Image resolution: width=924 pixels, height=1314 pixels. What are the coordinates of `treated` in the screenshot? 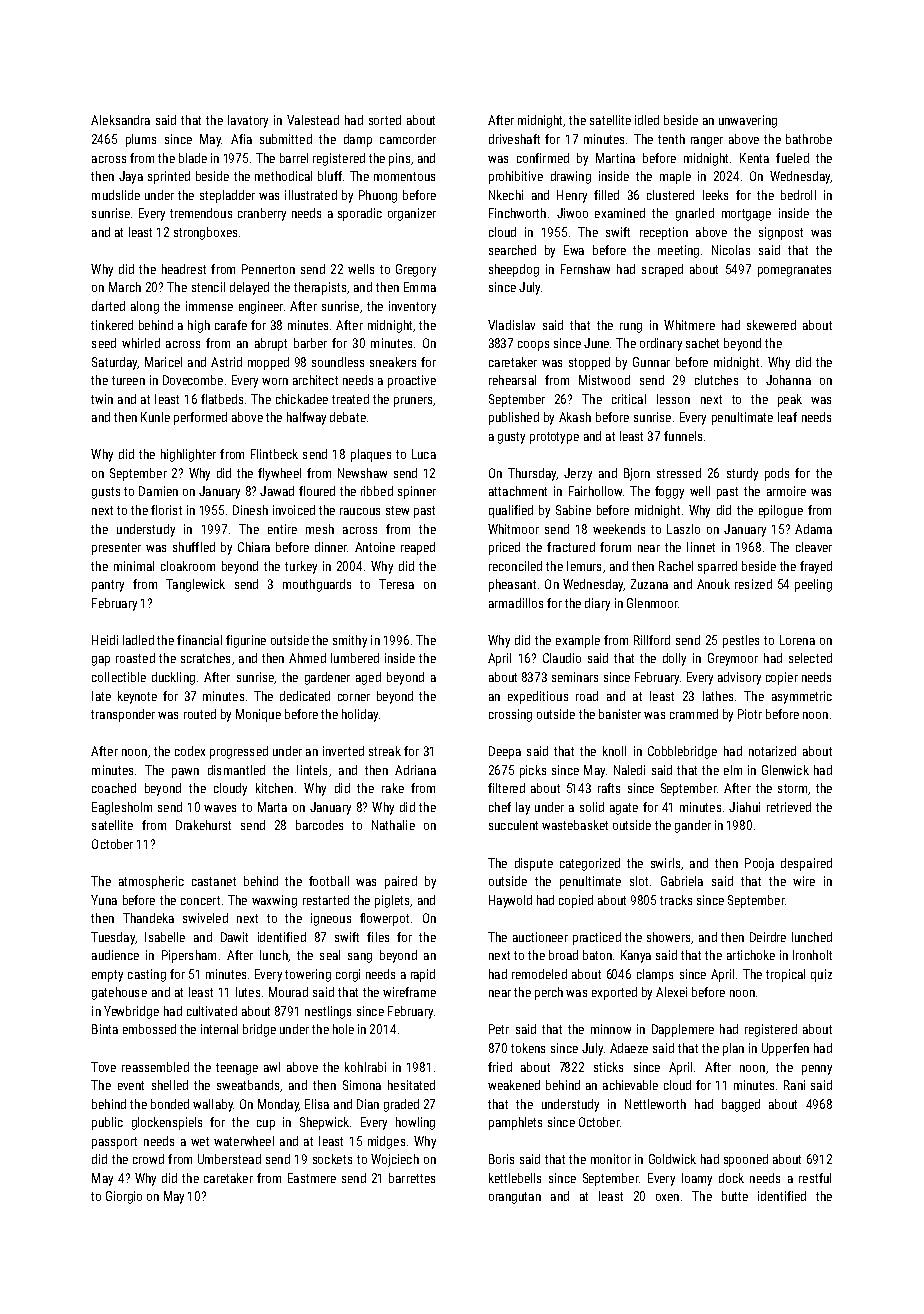 It's located at (350, 399).
